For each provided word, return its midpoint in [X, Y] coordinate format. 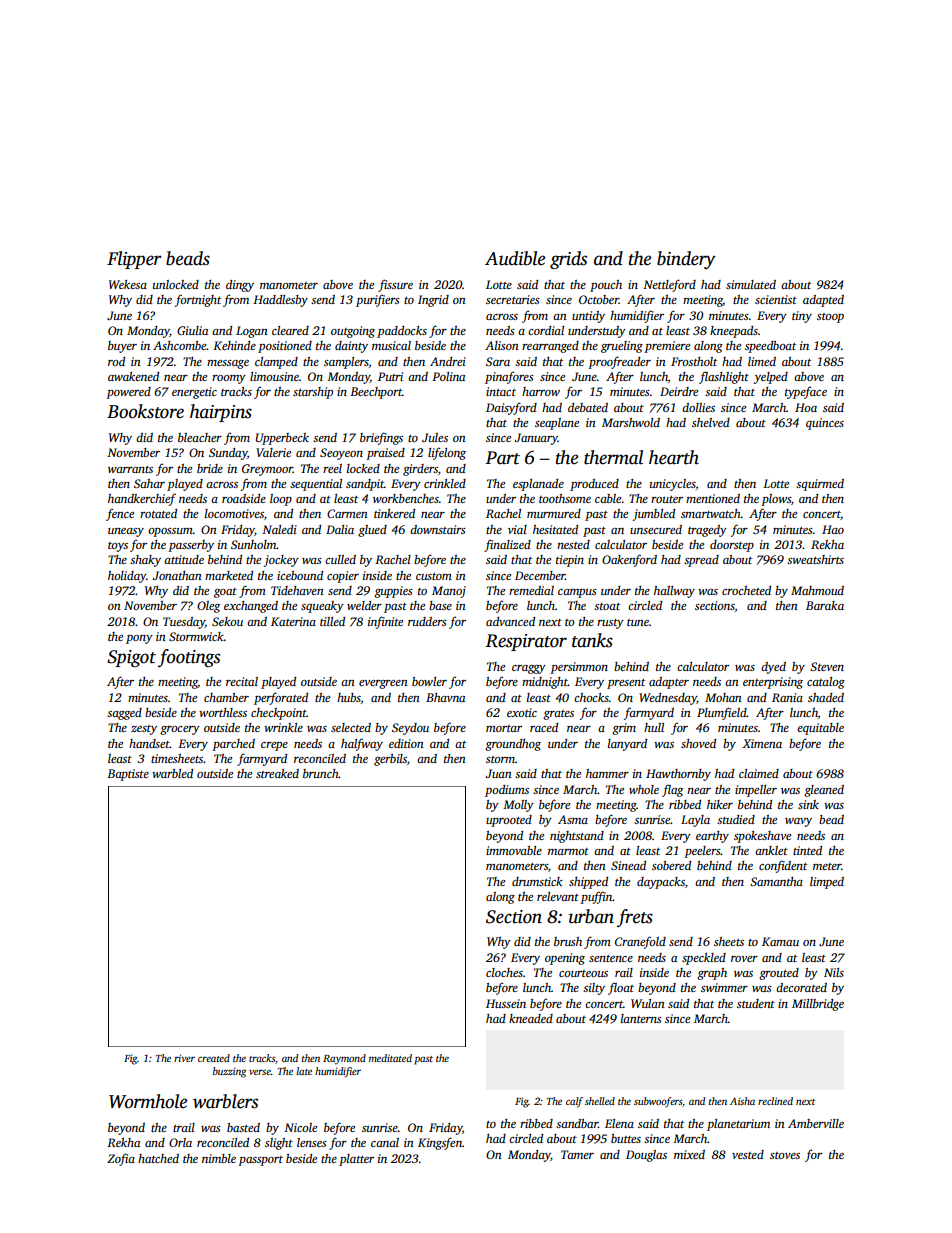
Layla [695, 821]
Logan [252, 332]
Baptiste [128, 775]
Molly [518, 806]
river [184, 1058]
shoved [698, 743]
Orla [180, 1142]
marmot [568, 851]
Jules [435, 437]
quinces [825, 424]
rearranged [550, 347]
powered [128, 393]
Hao [833, 529]
